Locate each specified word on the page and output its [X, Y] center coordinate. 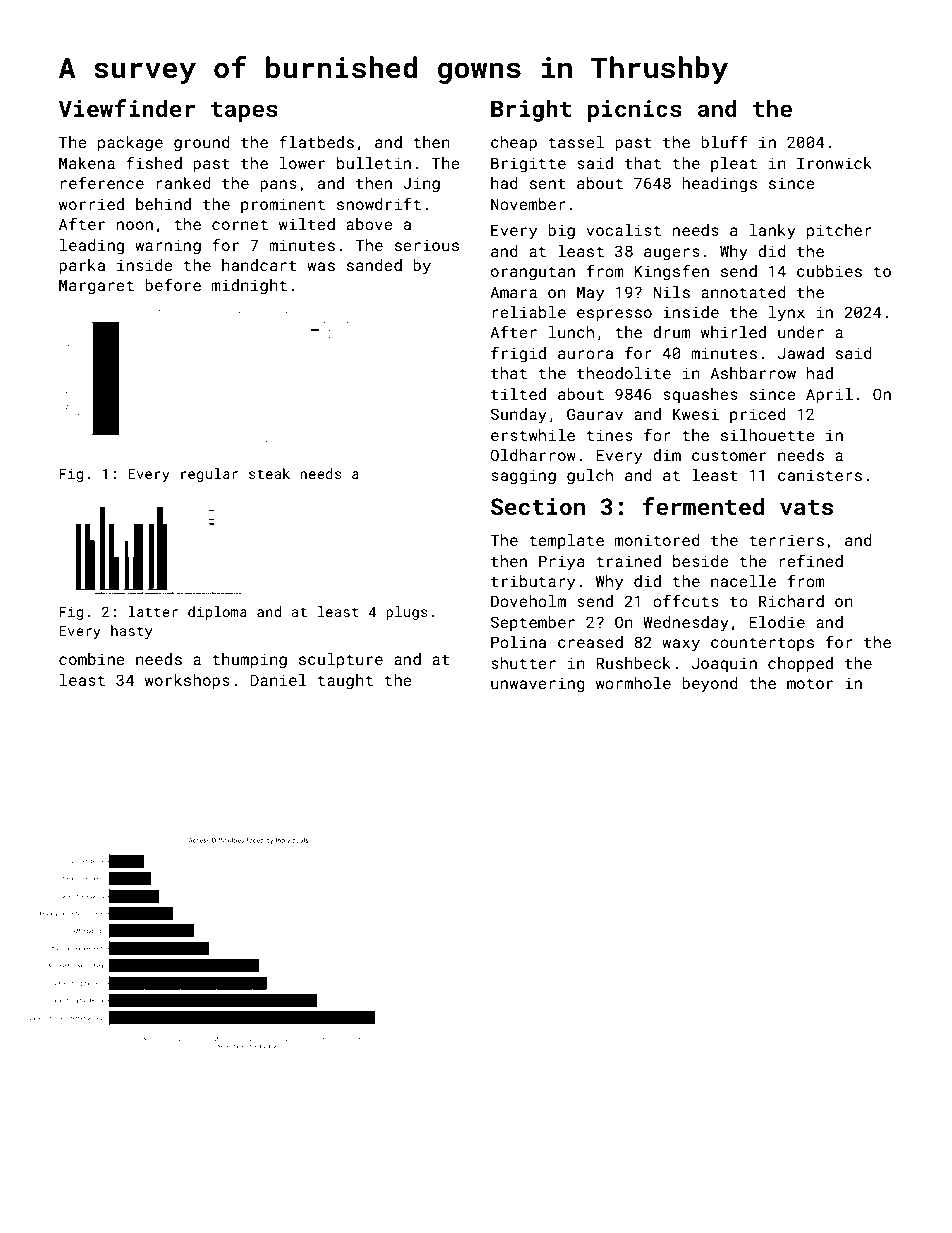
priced [758, 415]
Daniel [279, 680]
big [561, 232]
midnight [249, 287]
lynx [787, 314]
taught [345, 682]
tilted [518, 394]
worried [91, 204]
